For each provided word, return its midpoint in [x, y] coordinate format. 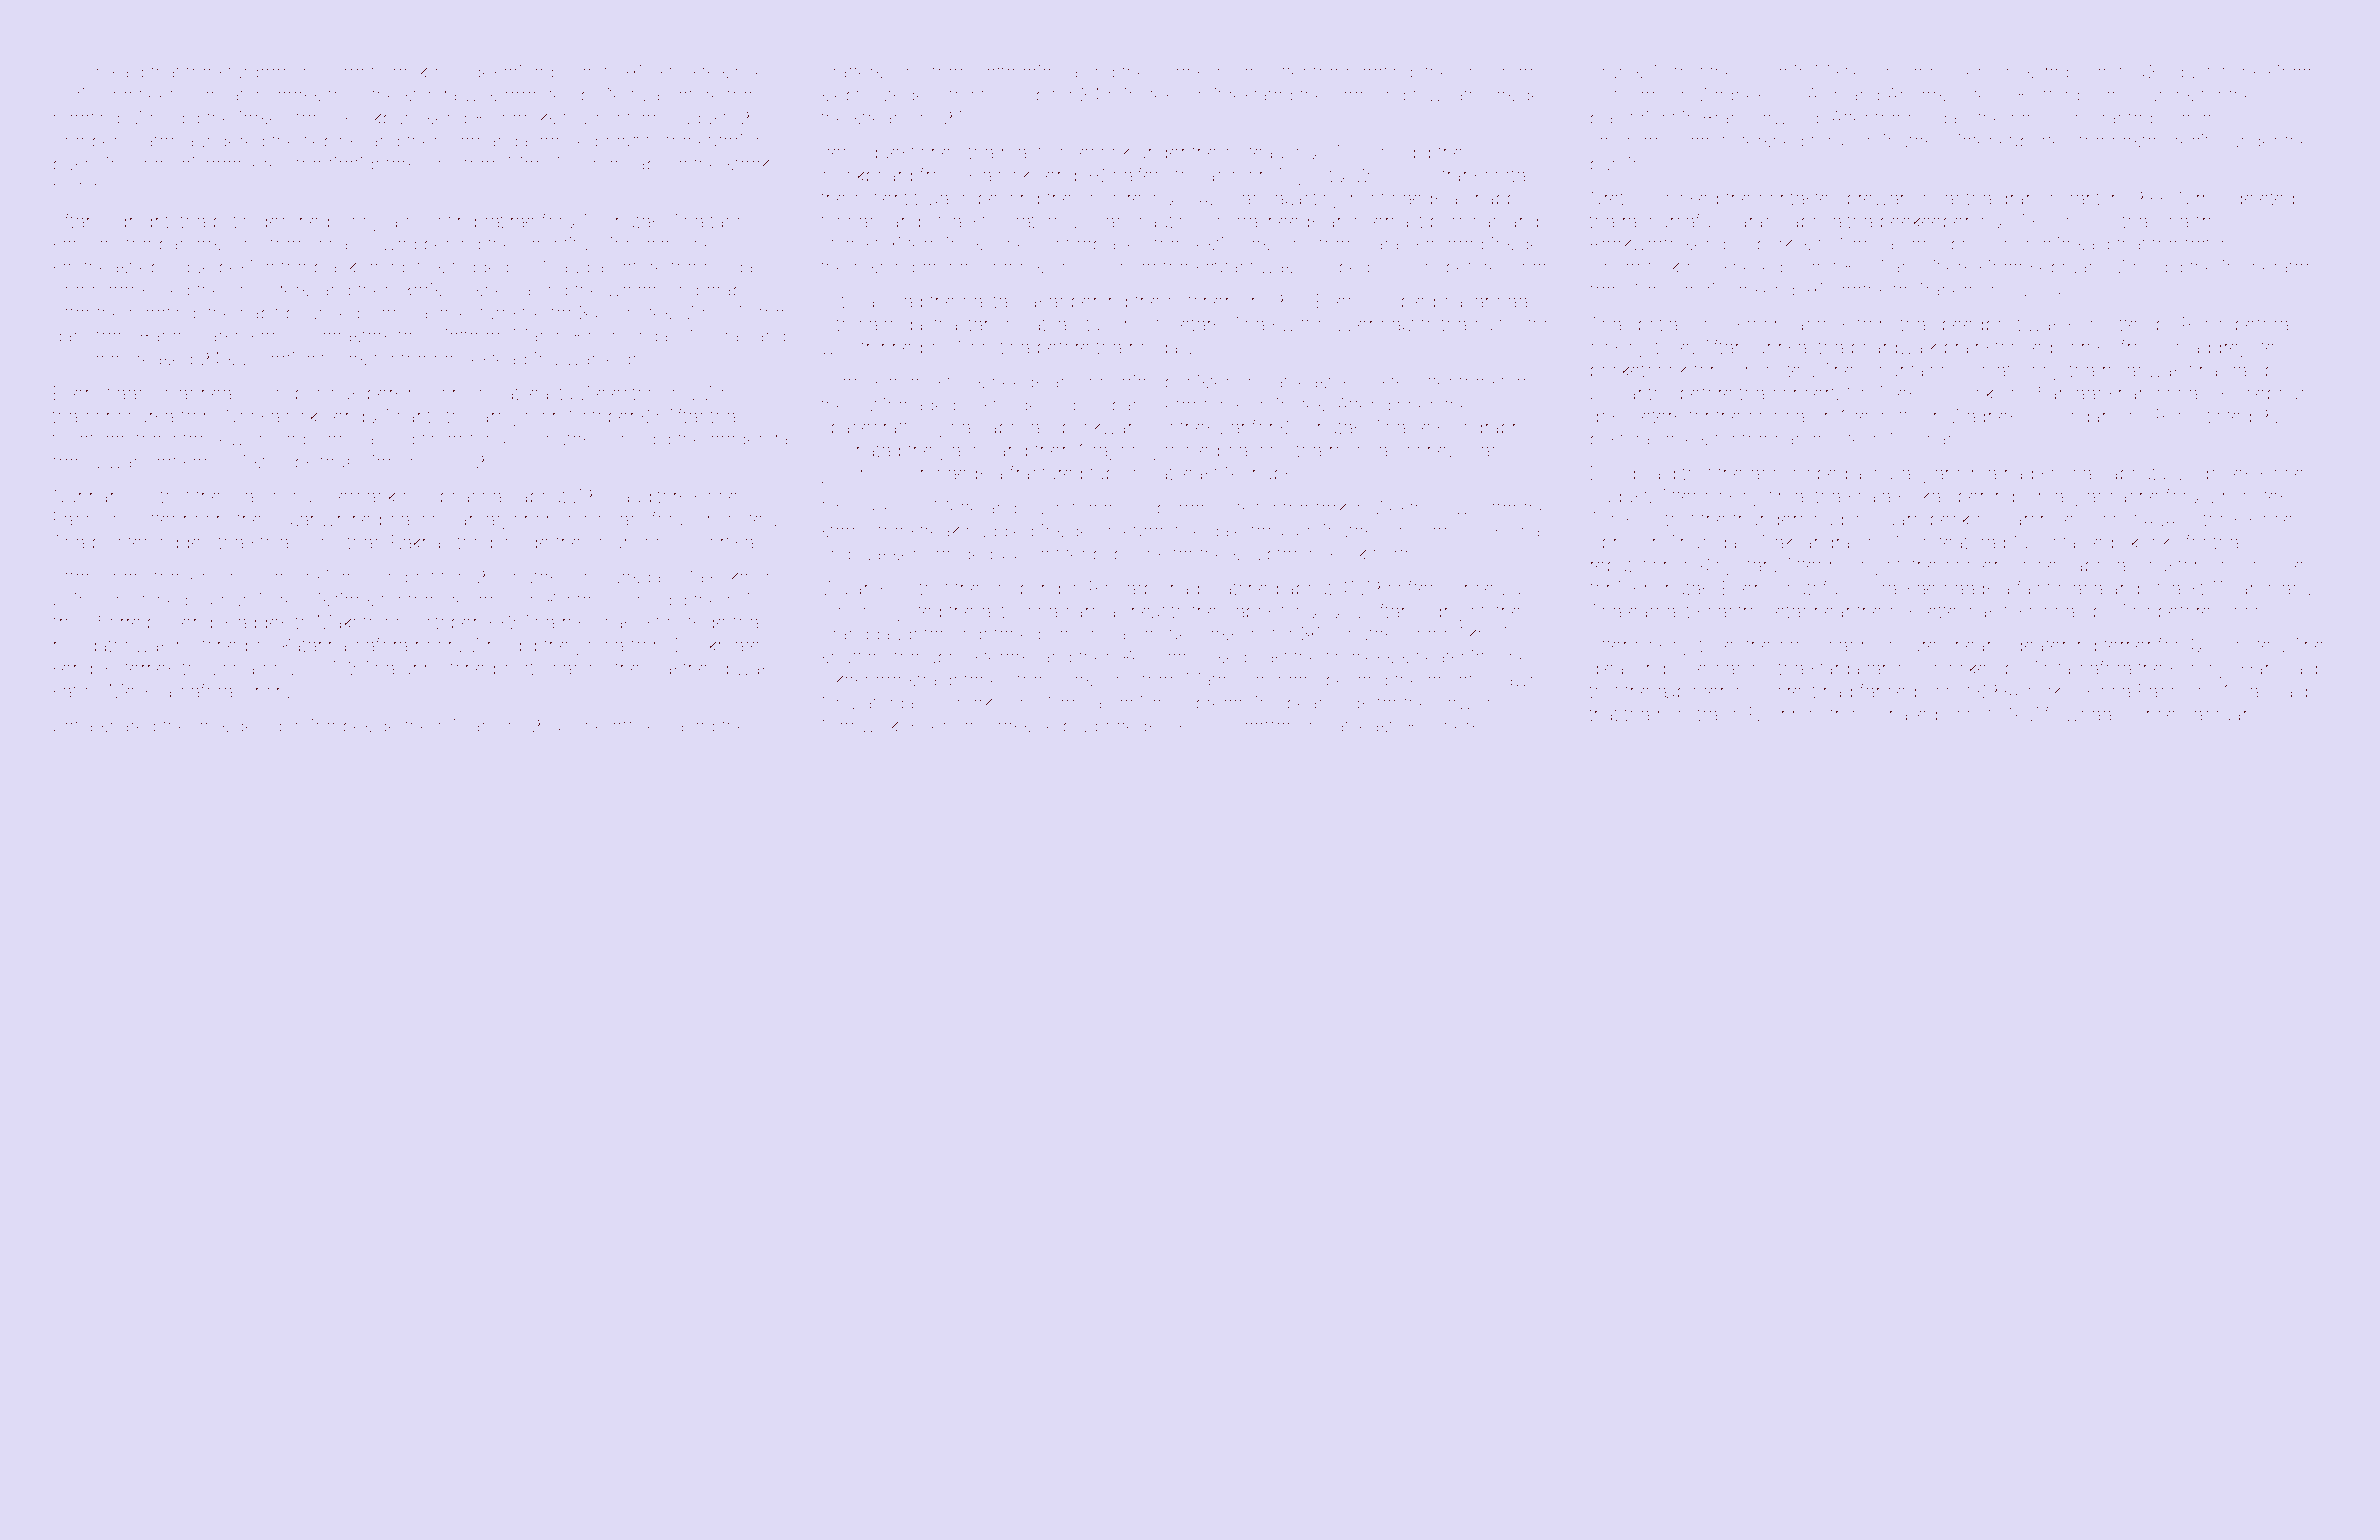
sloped [902, 383]
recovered [248, 163]
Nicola [229, 668]
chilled [1145, 702]
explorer [1691, 693]
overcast [1388, 221]
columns [2158, 94]
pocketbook [1639, 372]
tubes [344, 358]
